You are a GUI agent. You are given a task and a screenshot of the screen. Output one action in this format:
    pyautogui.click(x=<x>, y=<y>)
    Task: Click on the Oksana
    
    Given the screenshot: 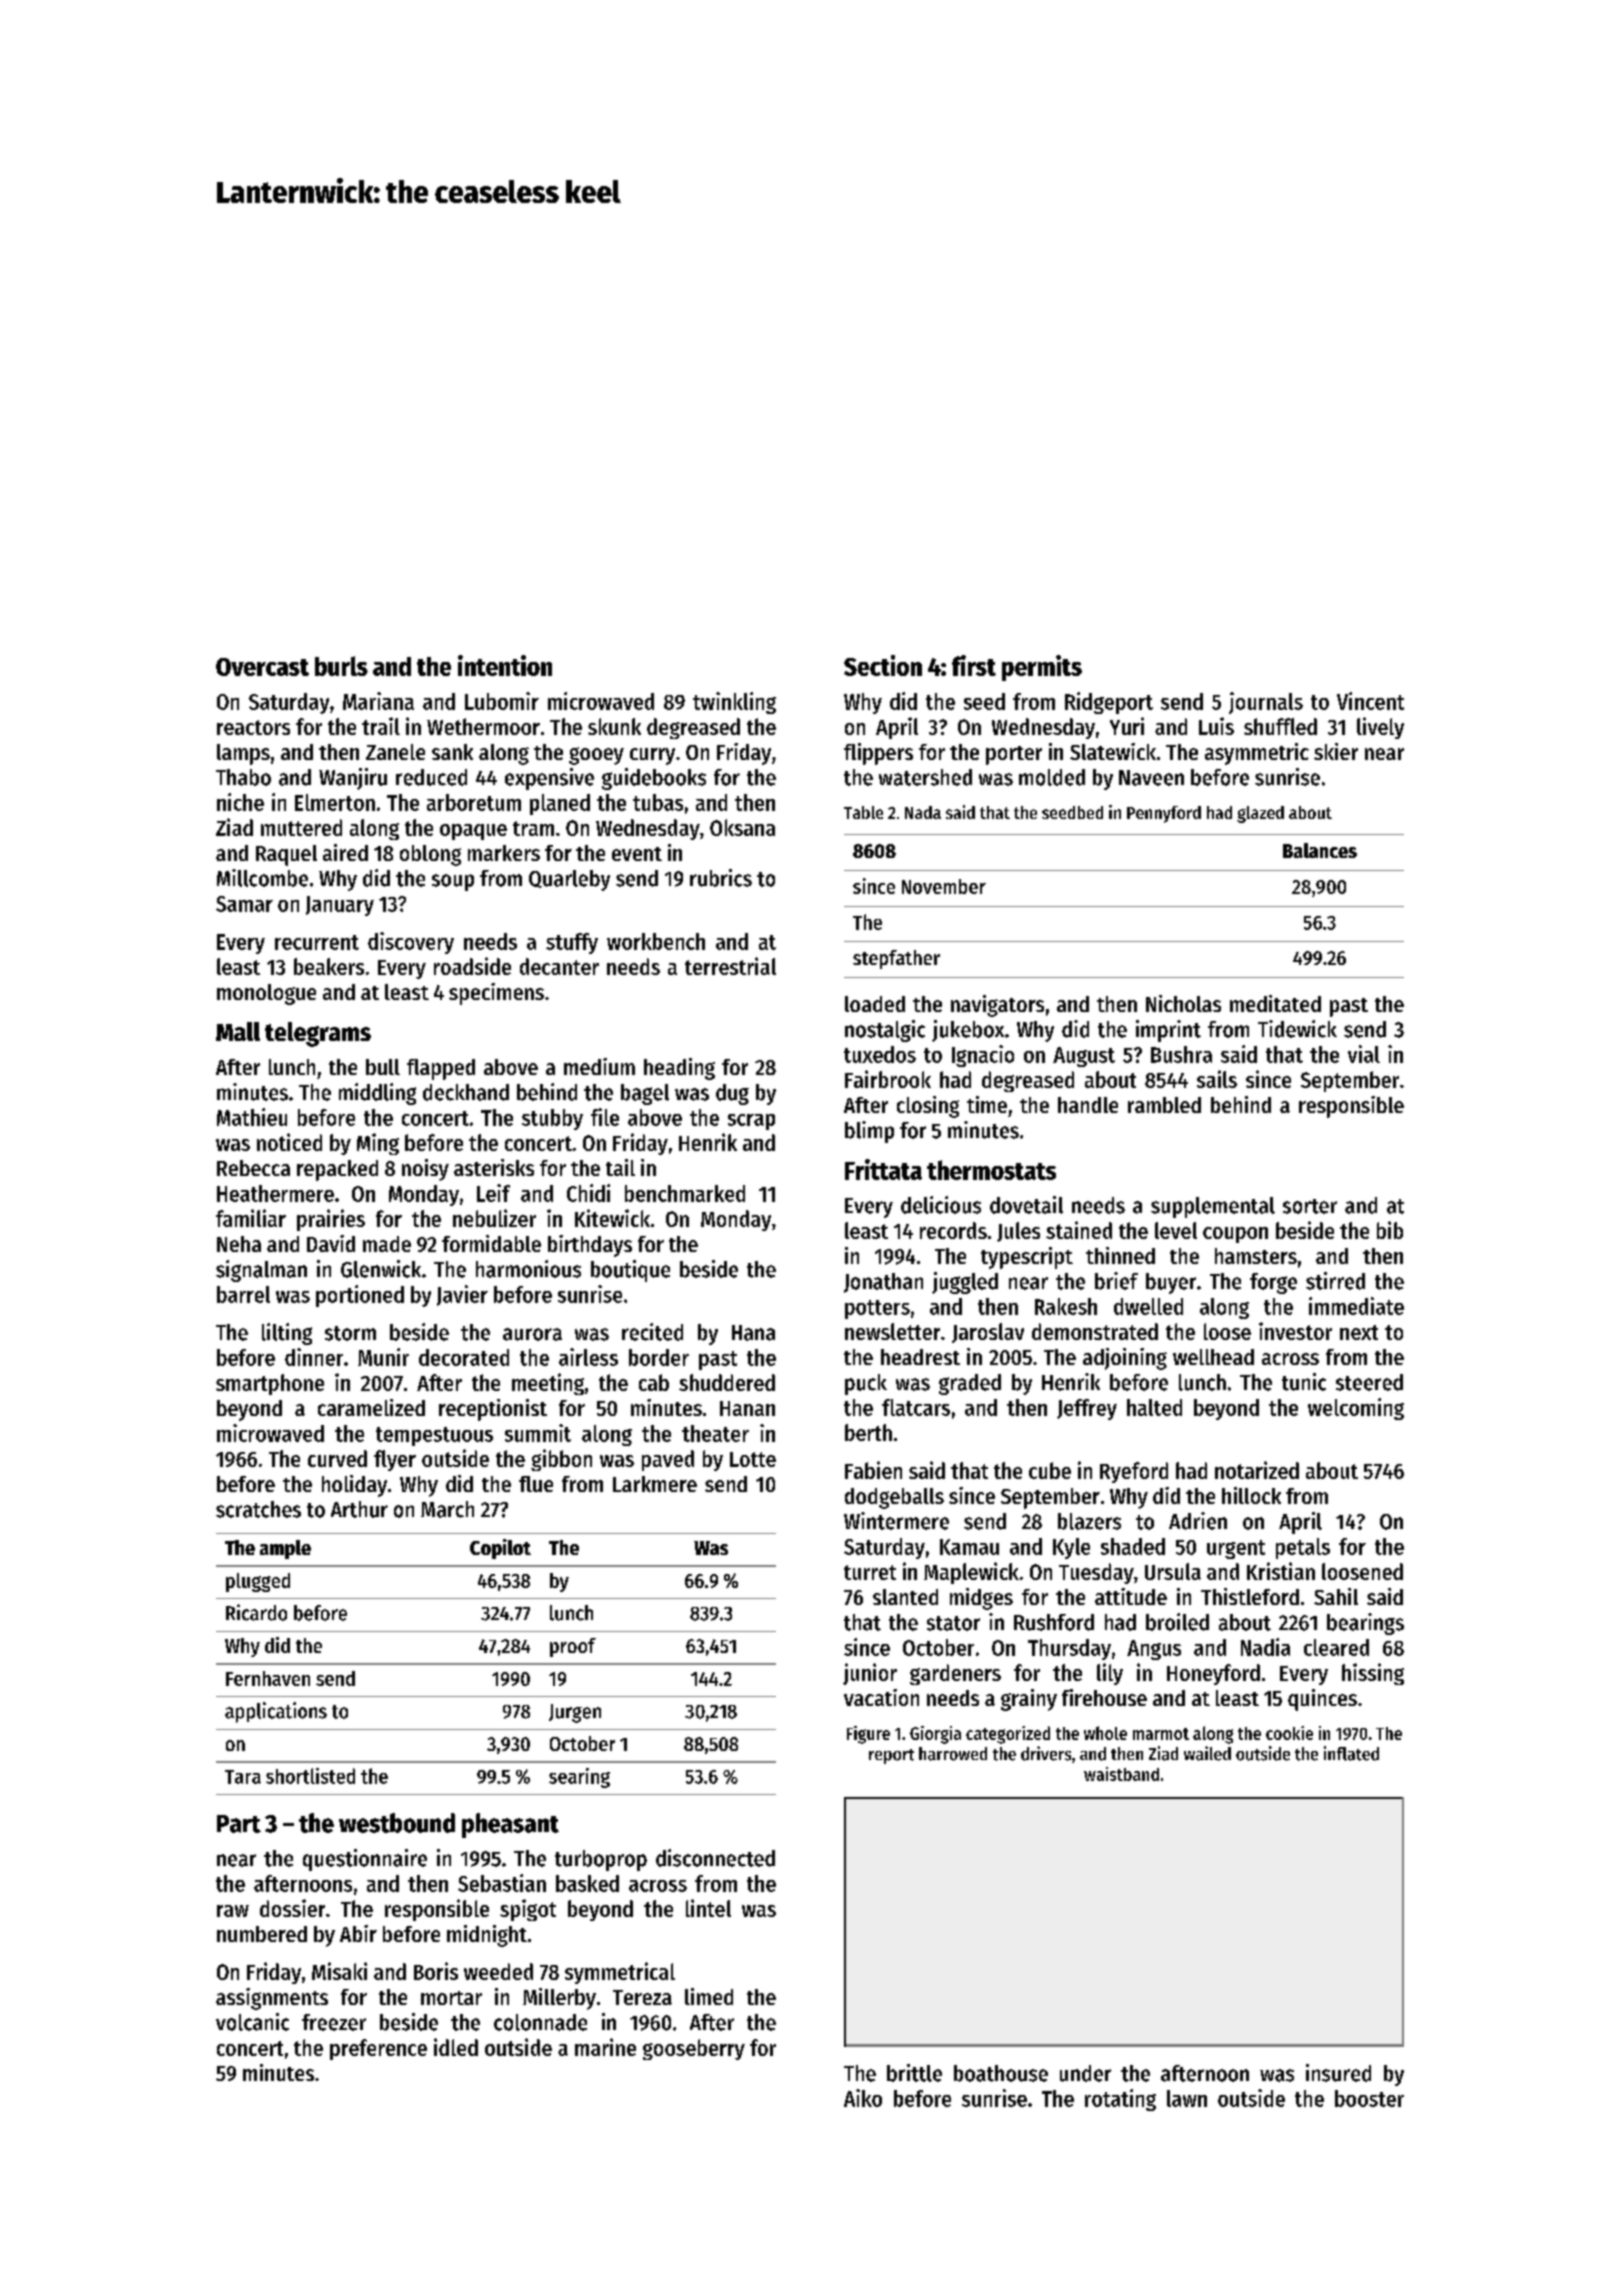 What is the action you would take?
    pyautogui.click(x=742, y=827)
